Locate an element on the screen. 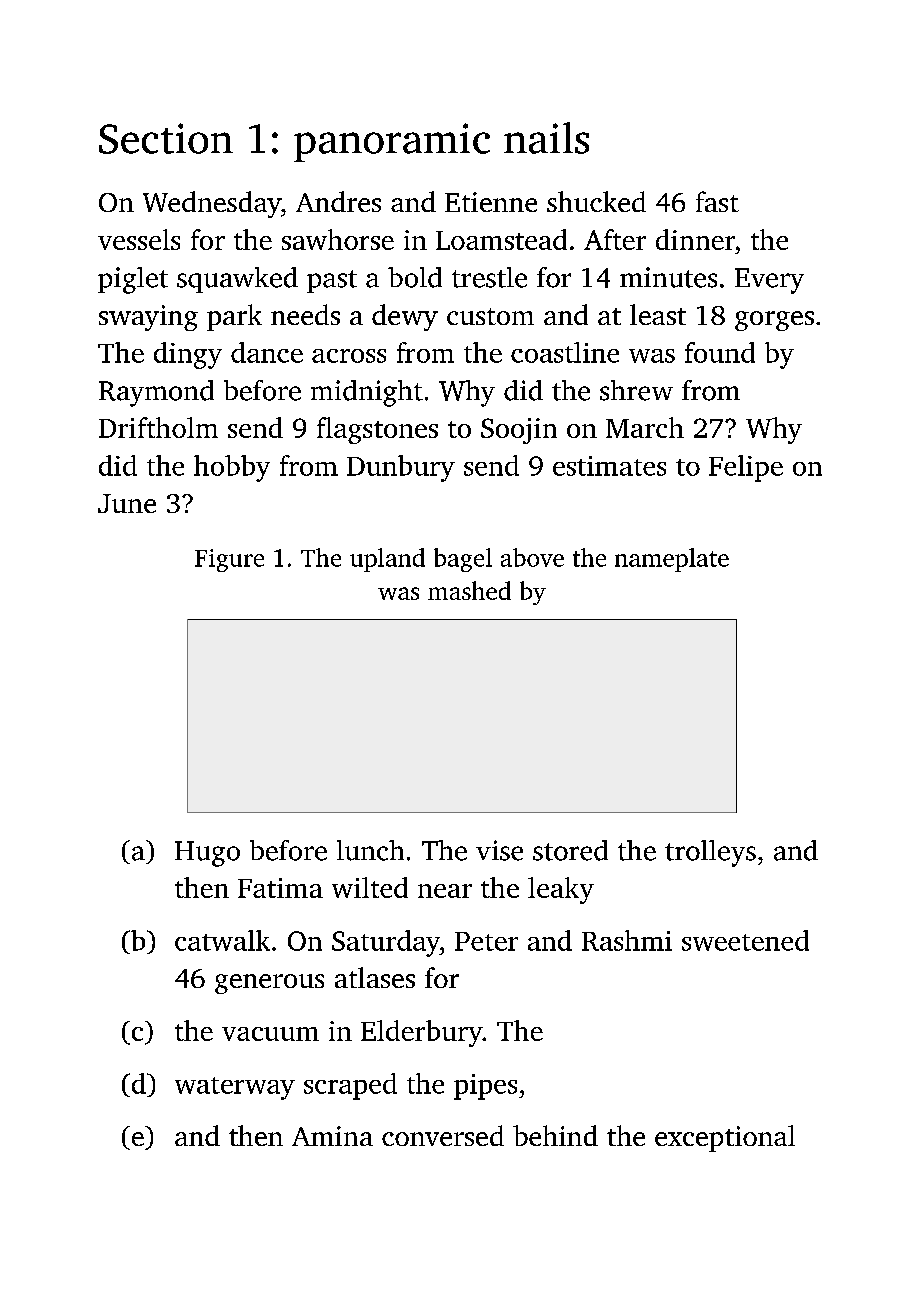 The height and width of the screenshot is (1311, 924). vise is located at coordinates (499, 850).
